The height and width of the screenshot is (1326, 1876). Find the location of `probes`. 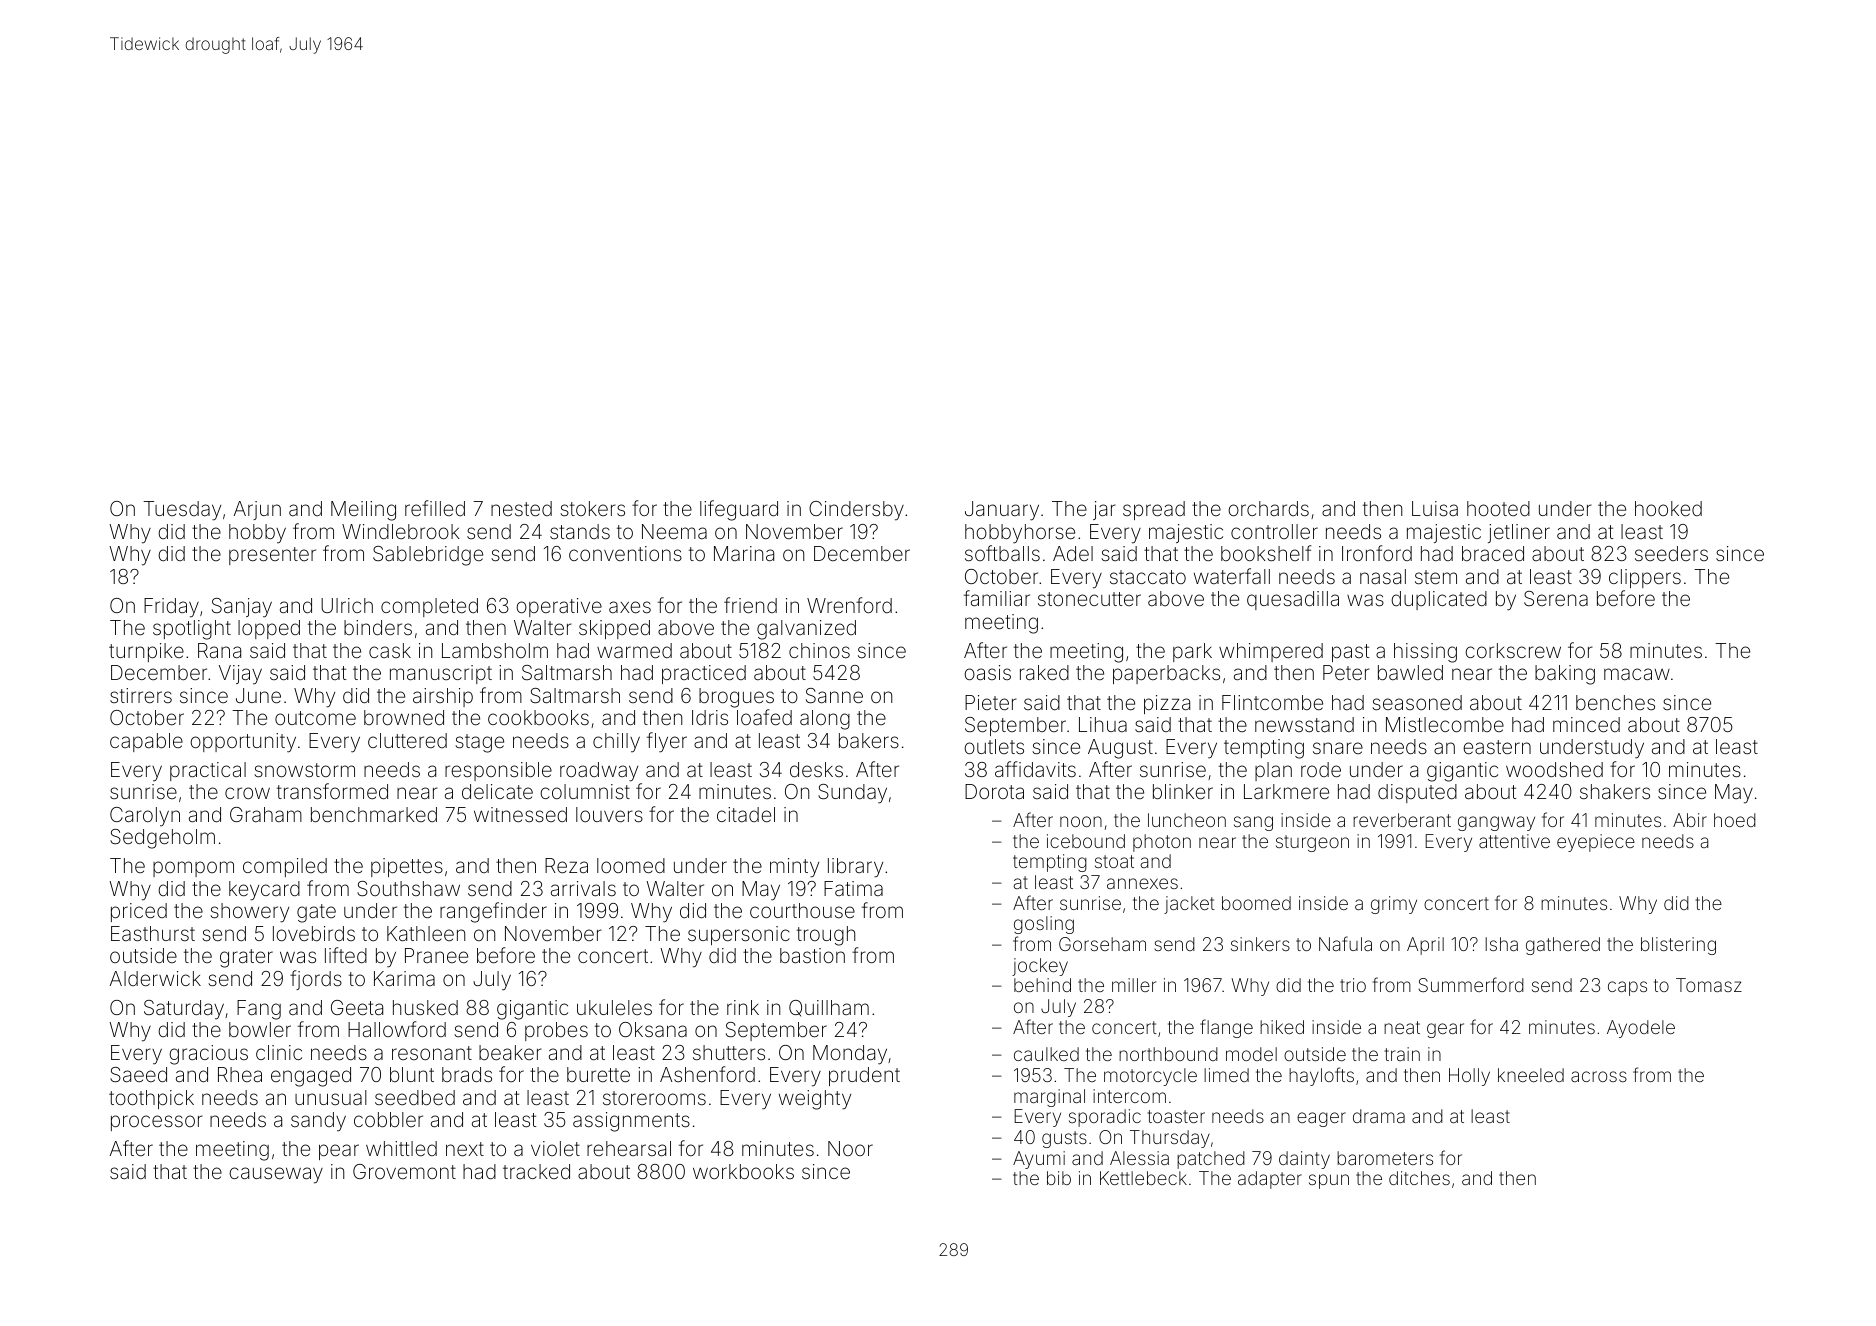

probes is located at coordinates (556, 1031).
